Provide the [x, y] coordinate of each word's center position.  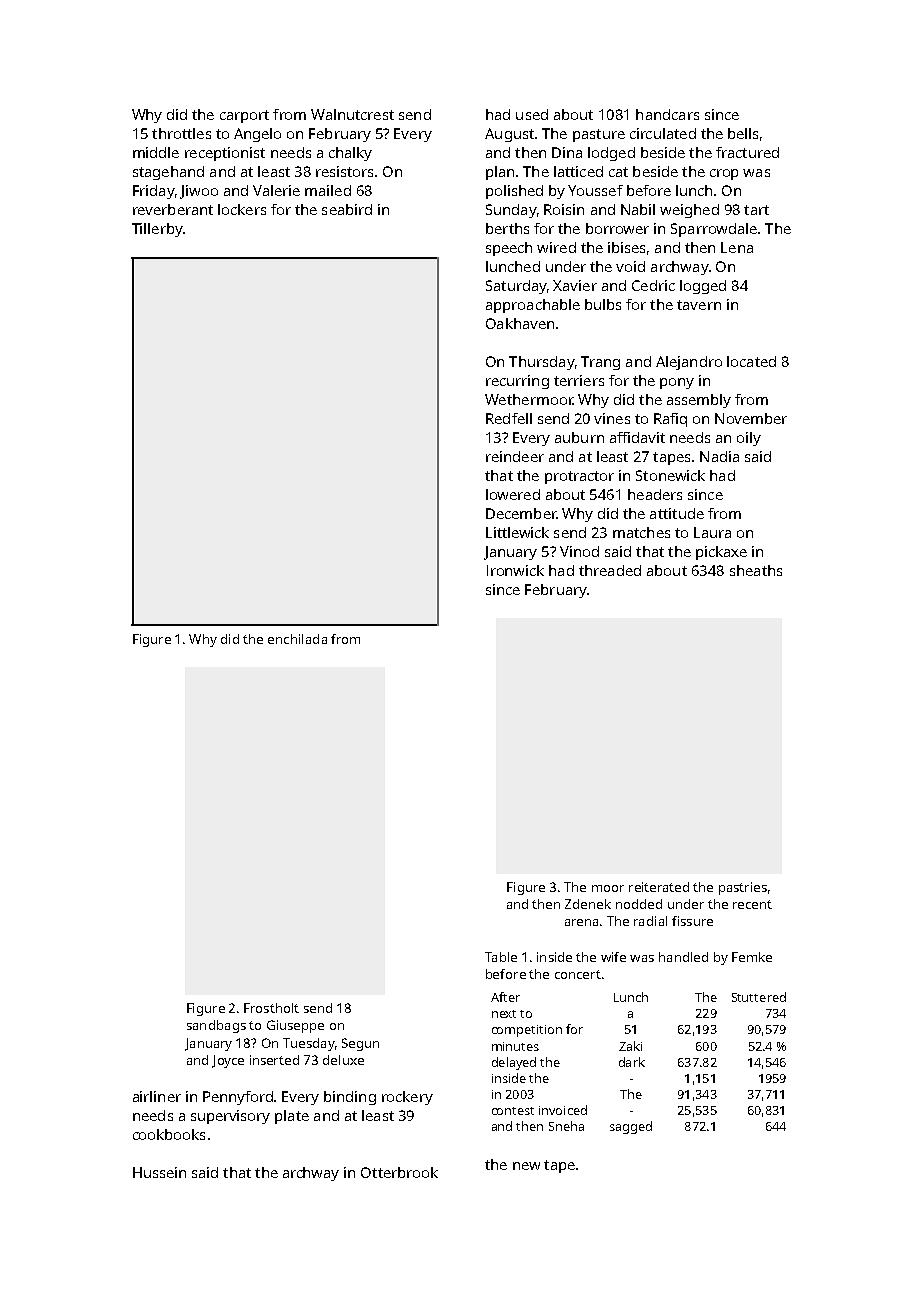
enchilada [297, 639]
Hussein [159, 1172]
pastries [743, 888]
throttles [181, 133]
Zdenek [588, 904]
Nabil [638, 209]
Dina [567, 152]
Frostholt [271, 1008]
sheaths [756, 570]
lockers [242, 209]
